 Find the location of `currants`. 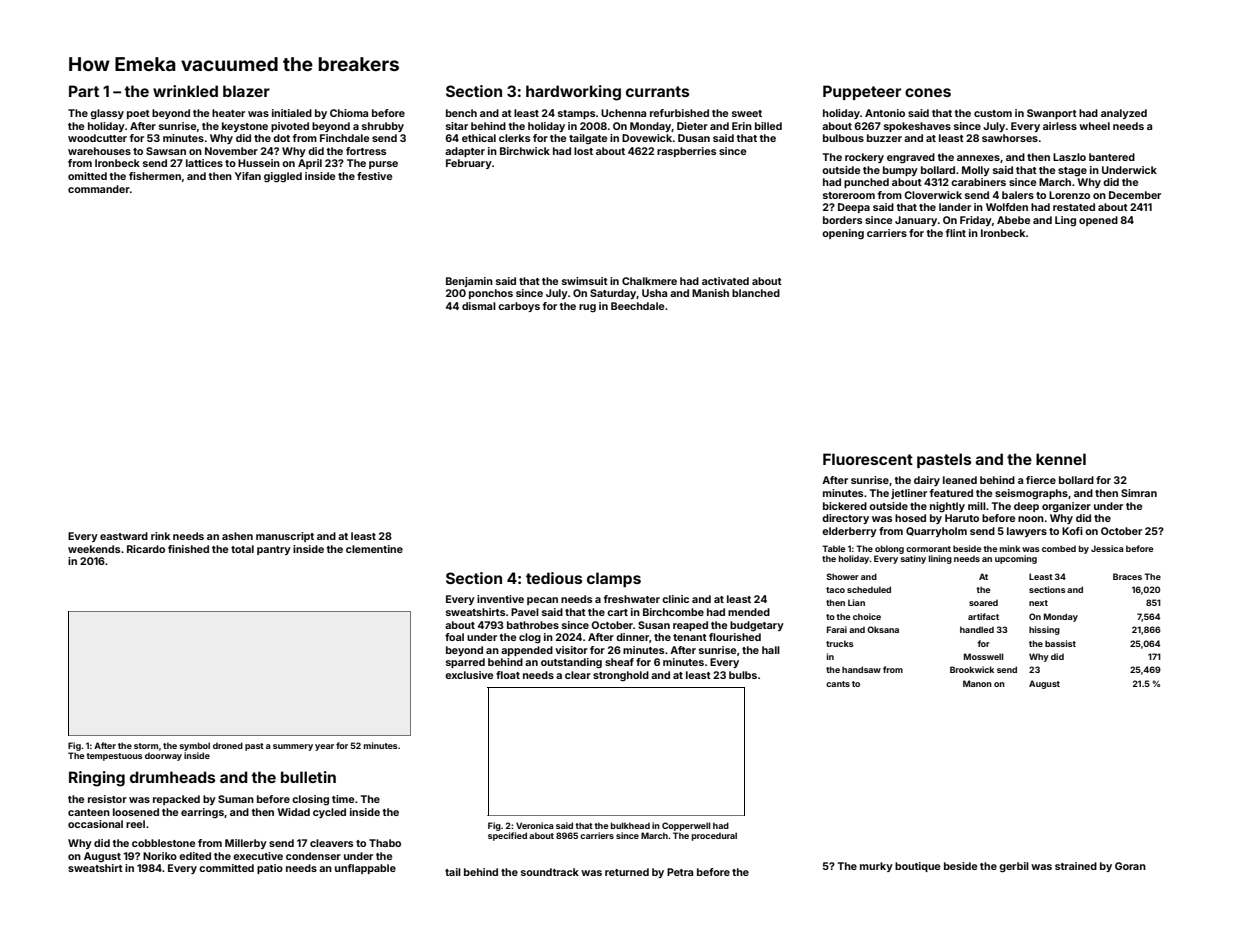

currants is located at coordinates (657, 91).
